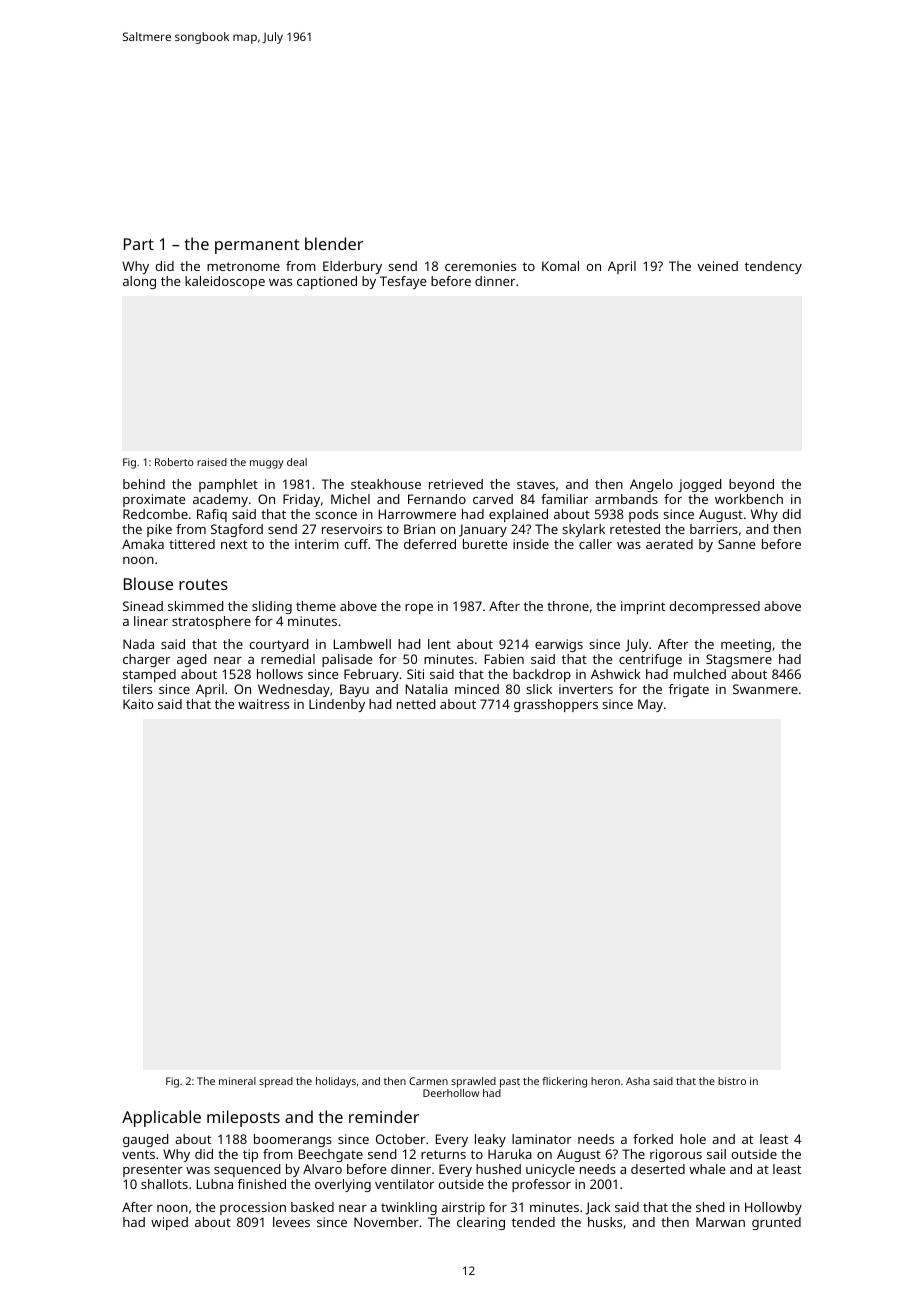  Describe the element at coordinates (736, 544) in the document. I see `Sanne` at that location.
